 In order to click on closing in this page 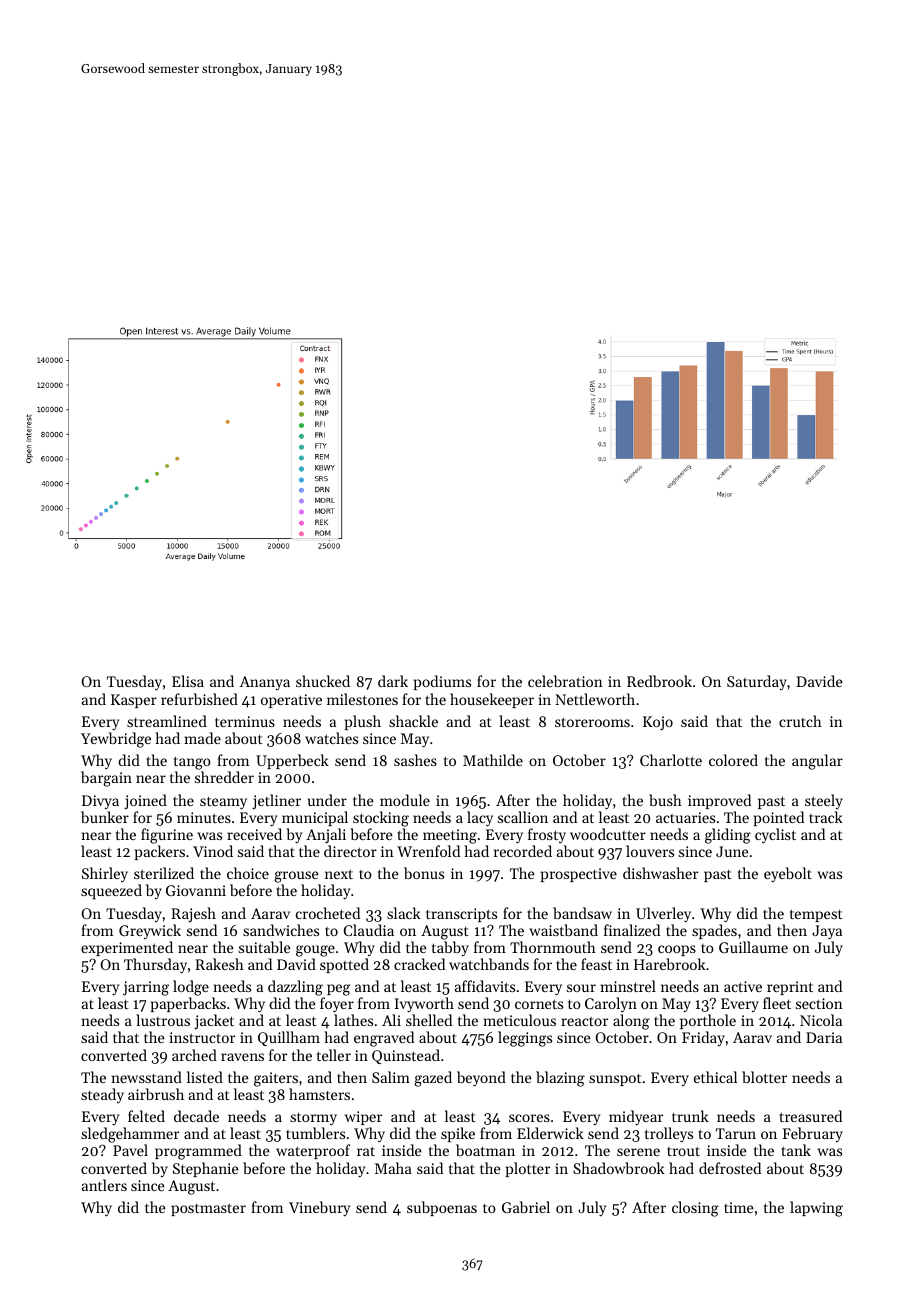, I will do `click(695, 1209)`.
